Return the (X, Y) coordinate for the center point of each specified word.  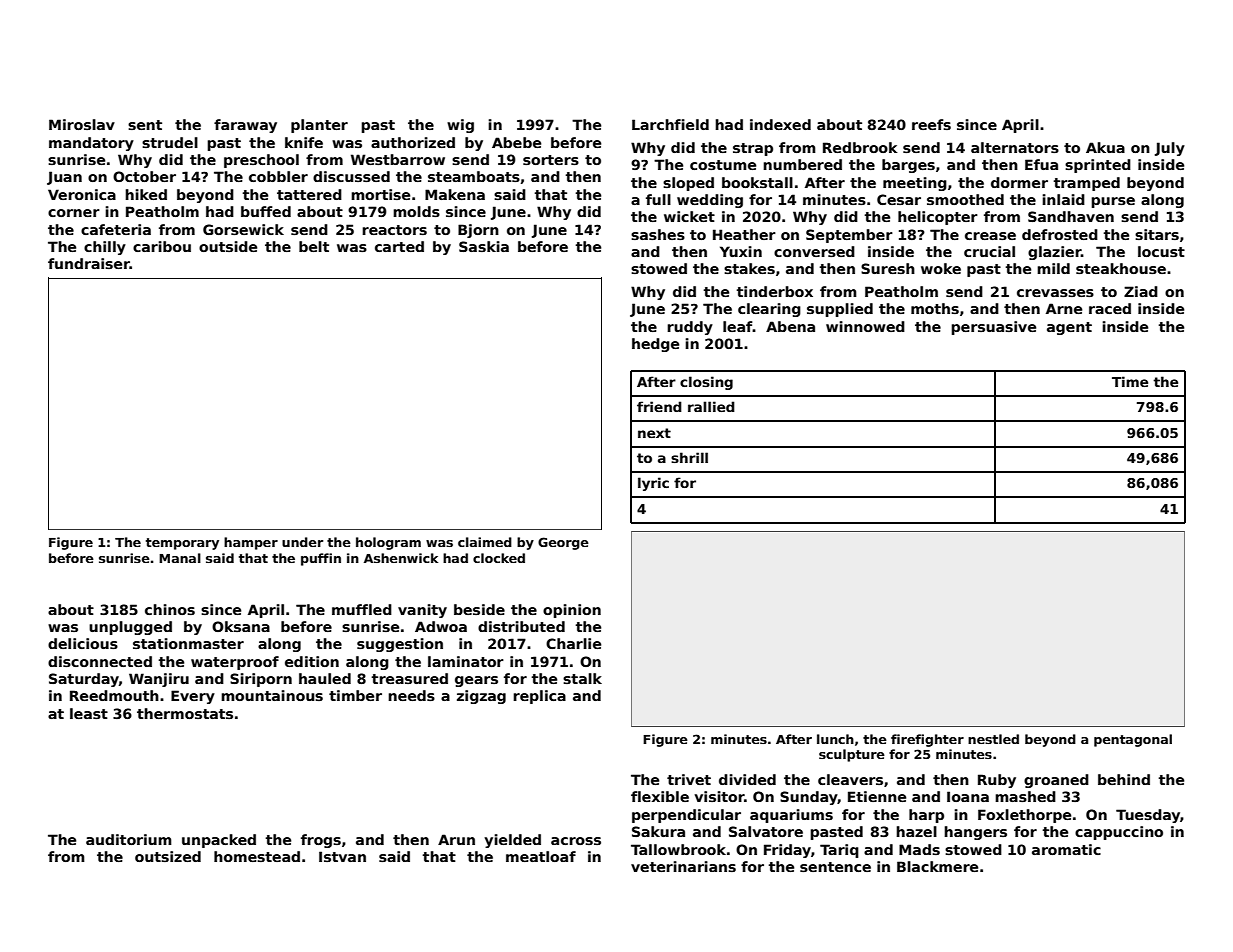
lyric (653, 484)
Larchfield (670, 124)
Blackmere (937, 866)
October (144, 176)
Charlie (573, 643)
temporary (182, 544)
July (1170, 149)
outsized (168, 856)
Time (1130, 381)
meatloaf (541, 856)
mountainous (272, 695)
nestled (993, 739)
